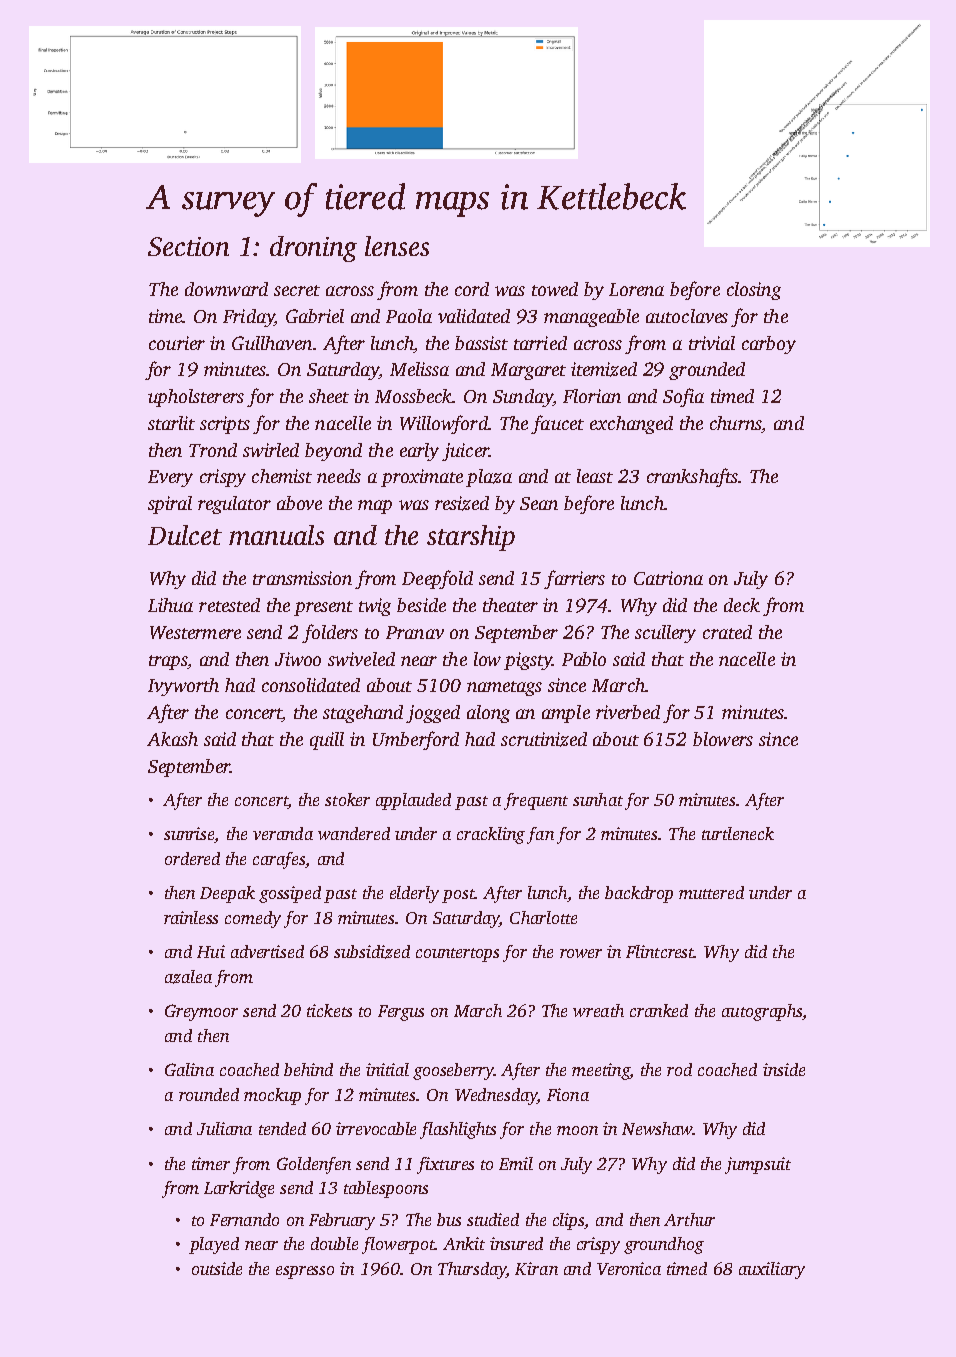 The image size is (956, 1357). I want to click on countertops, so click(457, 955).
